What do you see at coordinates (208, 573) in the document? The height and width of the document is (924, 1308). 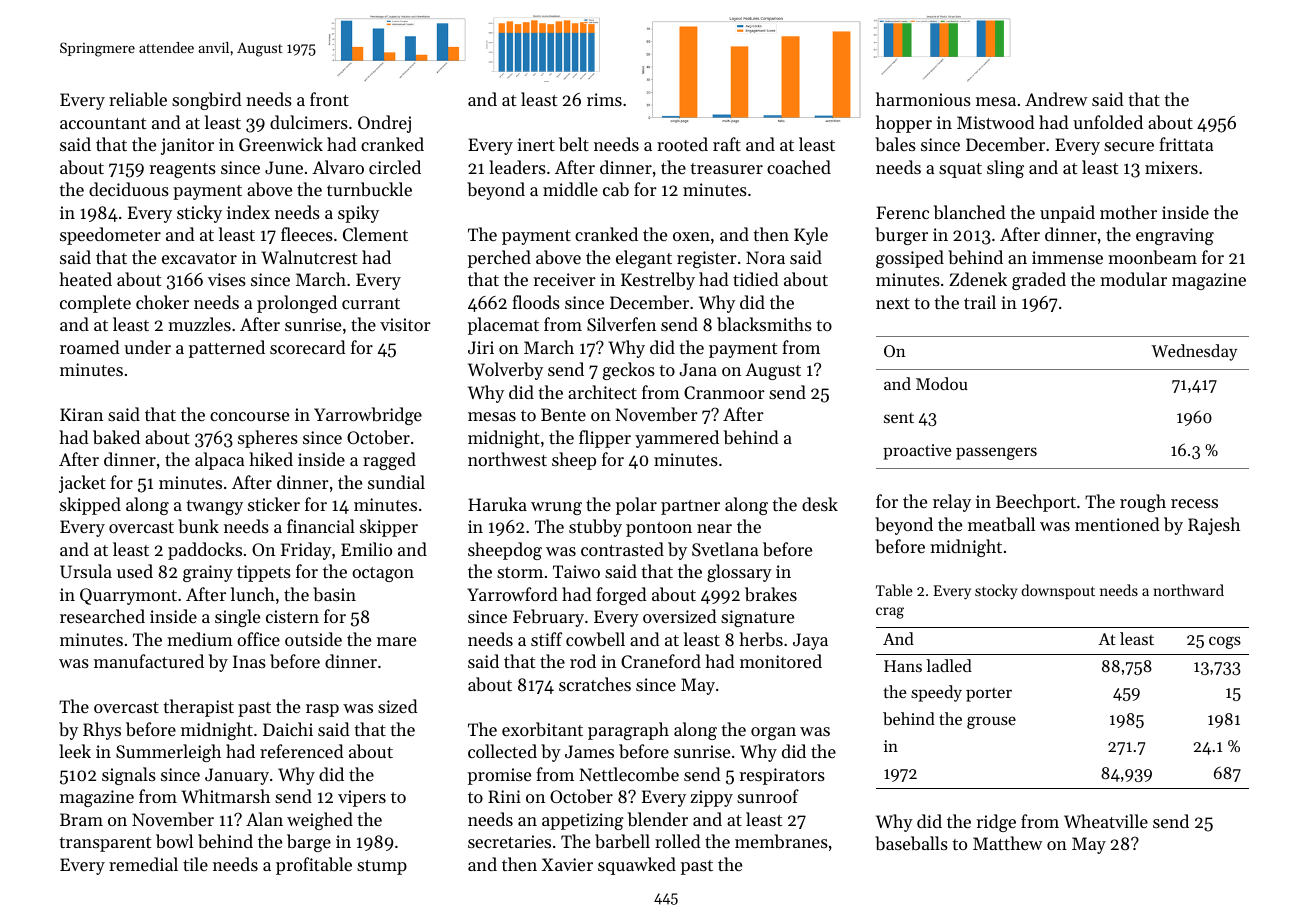 I see `grainy` at bounding box center [208, 573].
